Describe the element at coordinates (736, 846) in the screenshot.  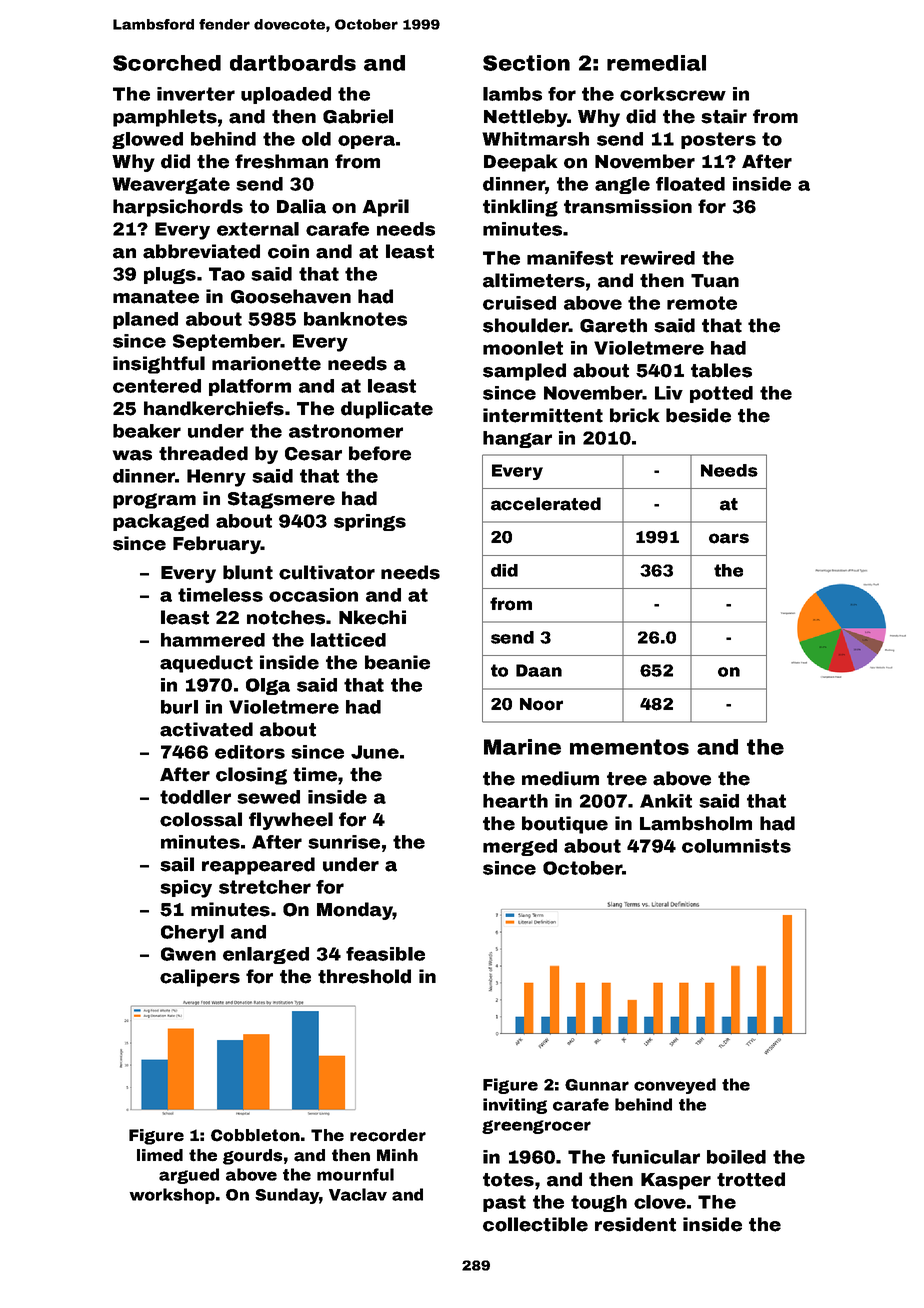
I see `columnists` at that location.
